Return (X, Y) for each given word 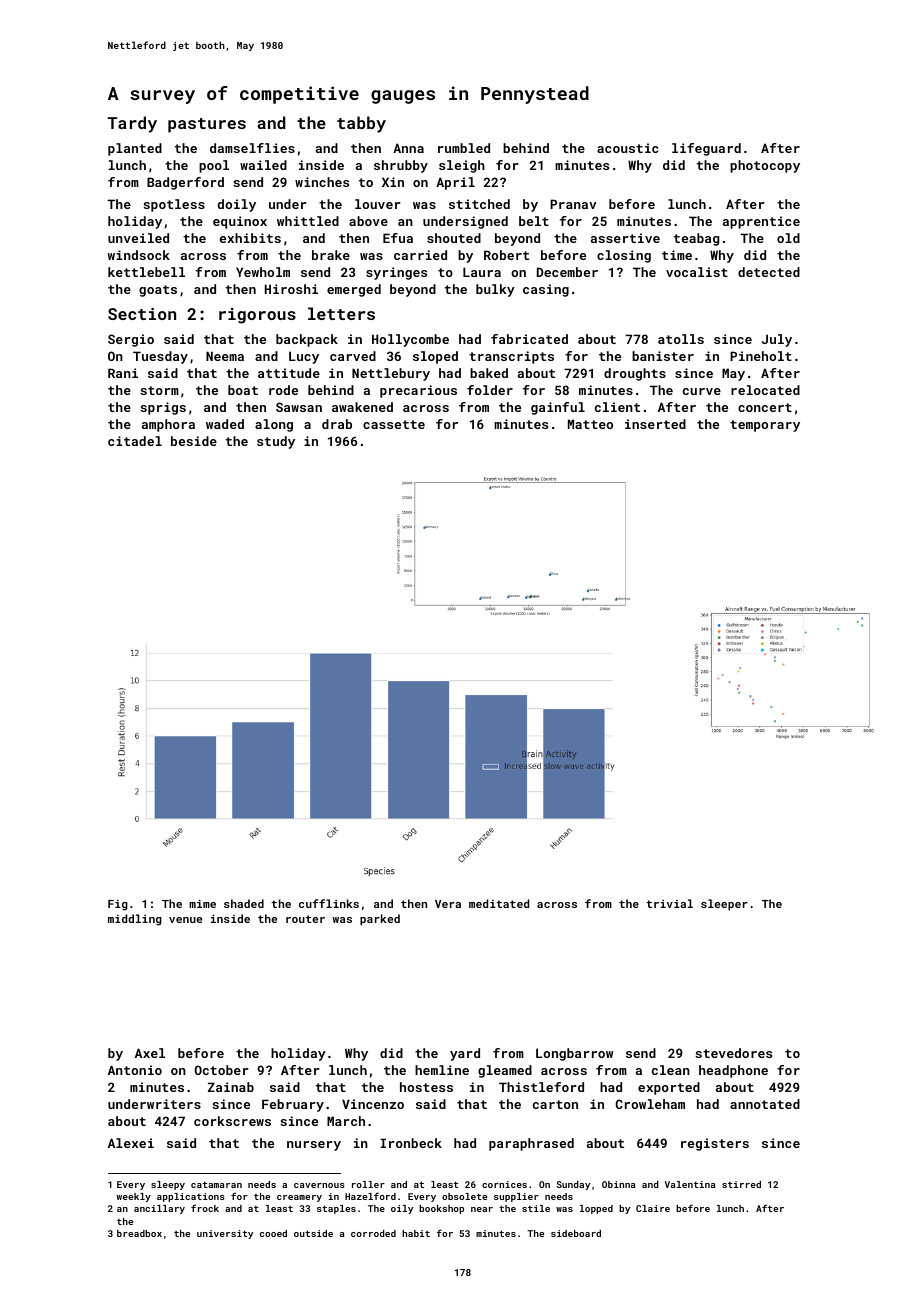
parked (380, 920)
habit (416, 1233)
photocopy (765, 166)
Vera (448, 904)
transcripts (511, 357)
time (677, 255)
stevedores (733, 1053)
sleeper (724, 905)
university (225, 1234)
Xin (393, 182)
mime (202, 903)
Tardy (132, 124)
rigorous (257, 316)
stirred (741, 1184)
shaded (244, 903)
